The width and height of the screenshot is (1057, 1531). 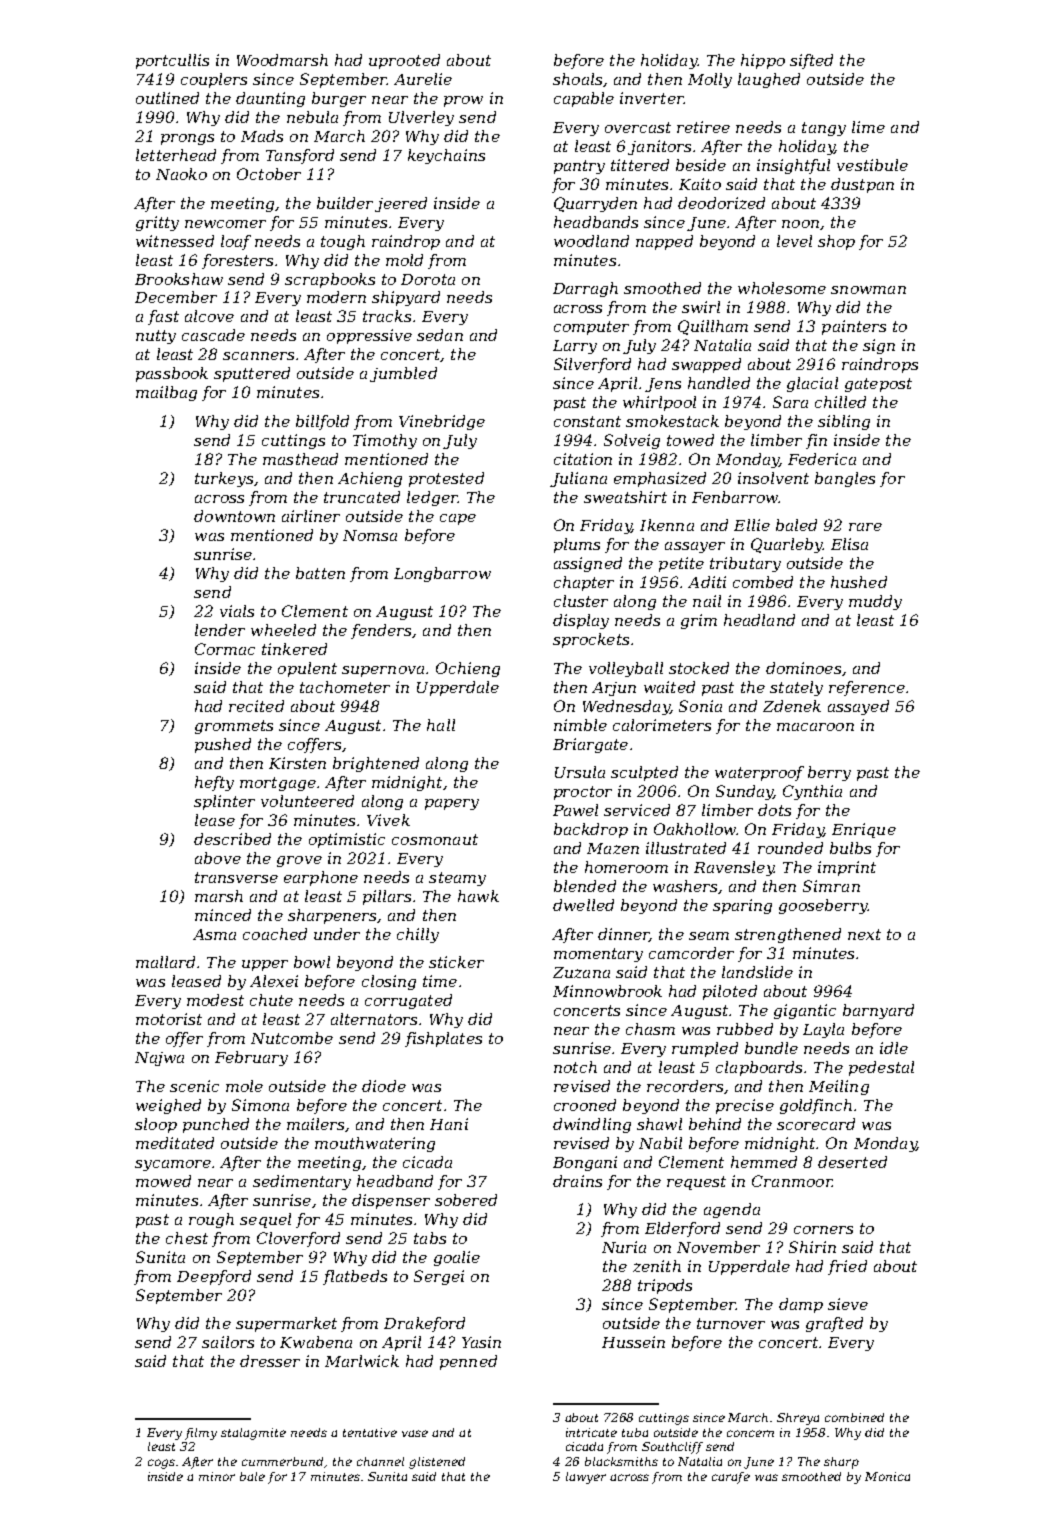 What do you see at coordinates (253, 1434) in the screenshot?
I see `stalagmite` at bounding box center [253, 1434].
